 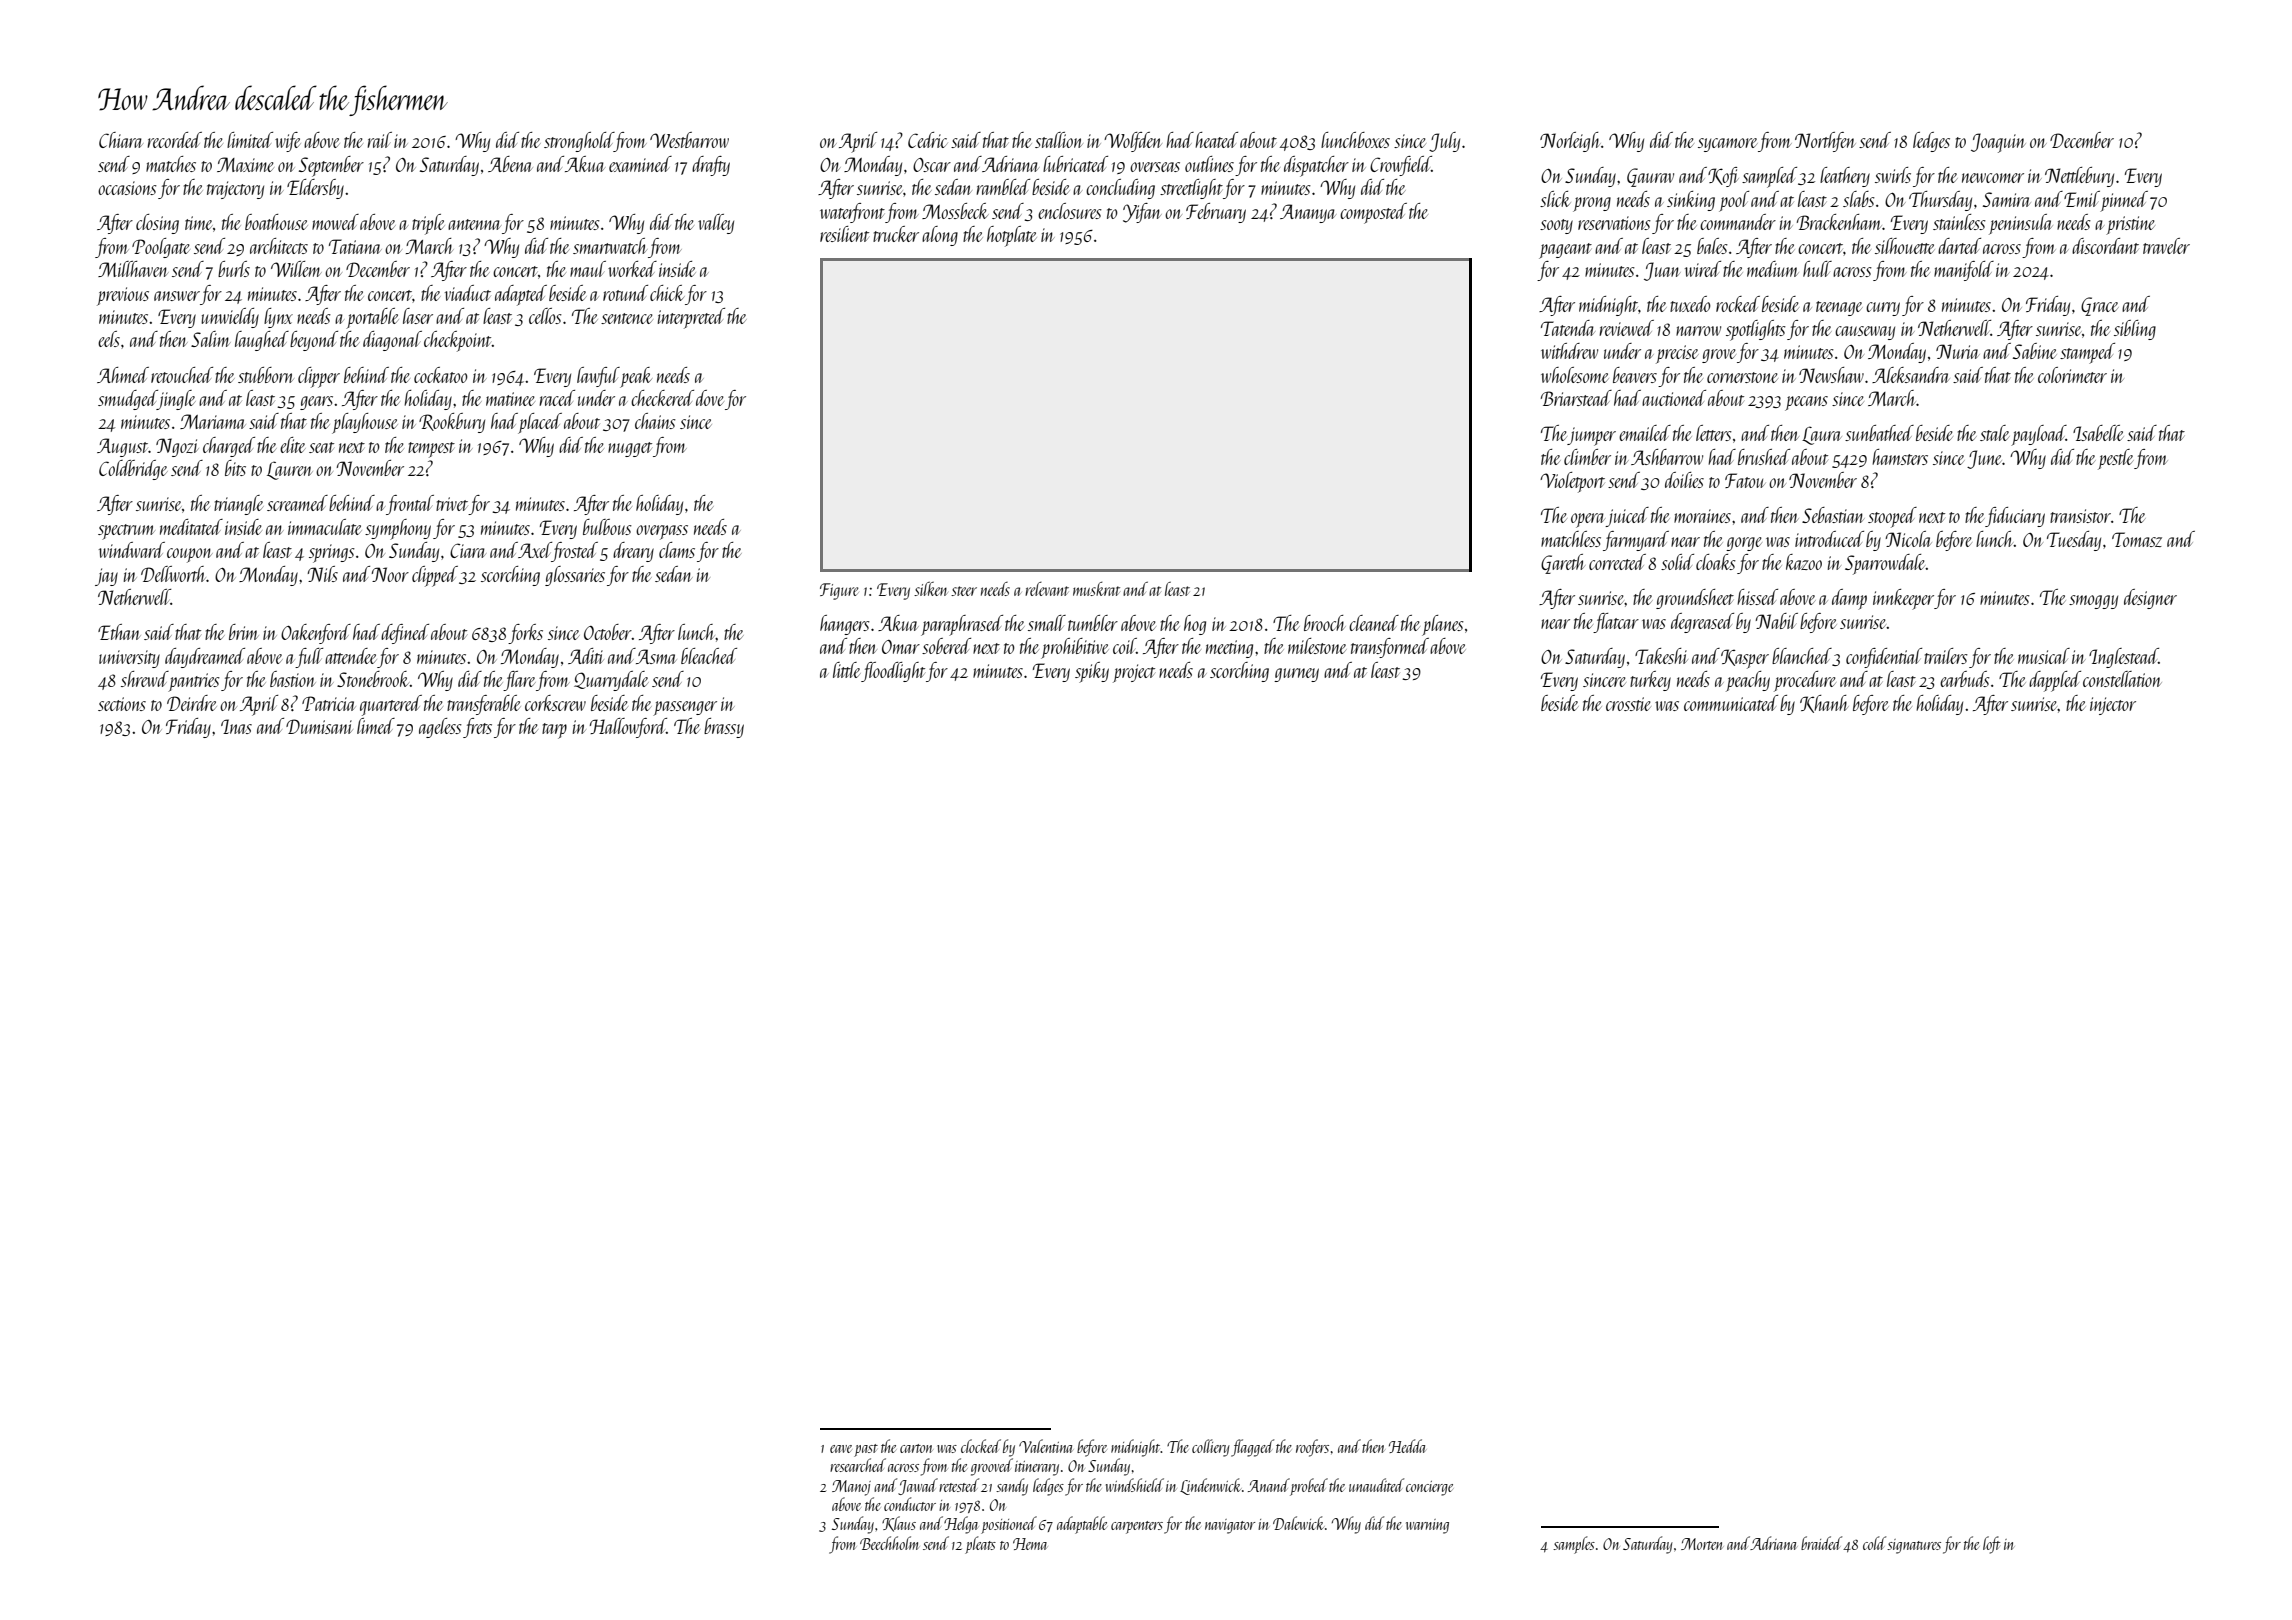 What do you see at coordinates (930, 589) in the screenshot?
I see `silken` at bounding box center [930, 589].
